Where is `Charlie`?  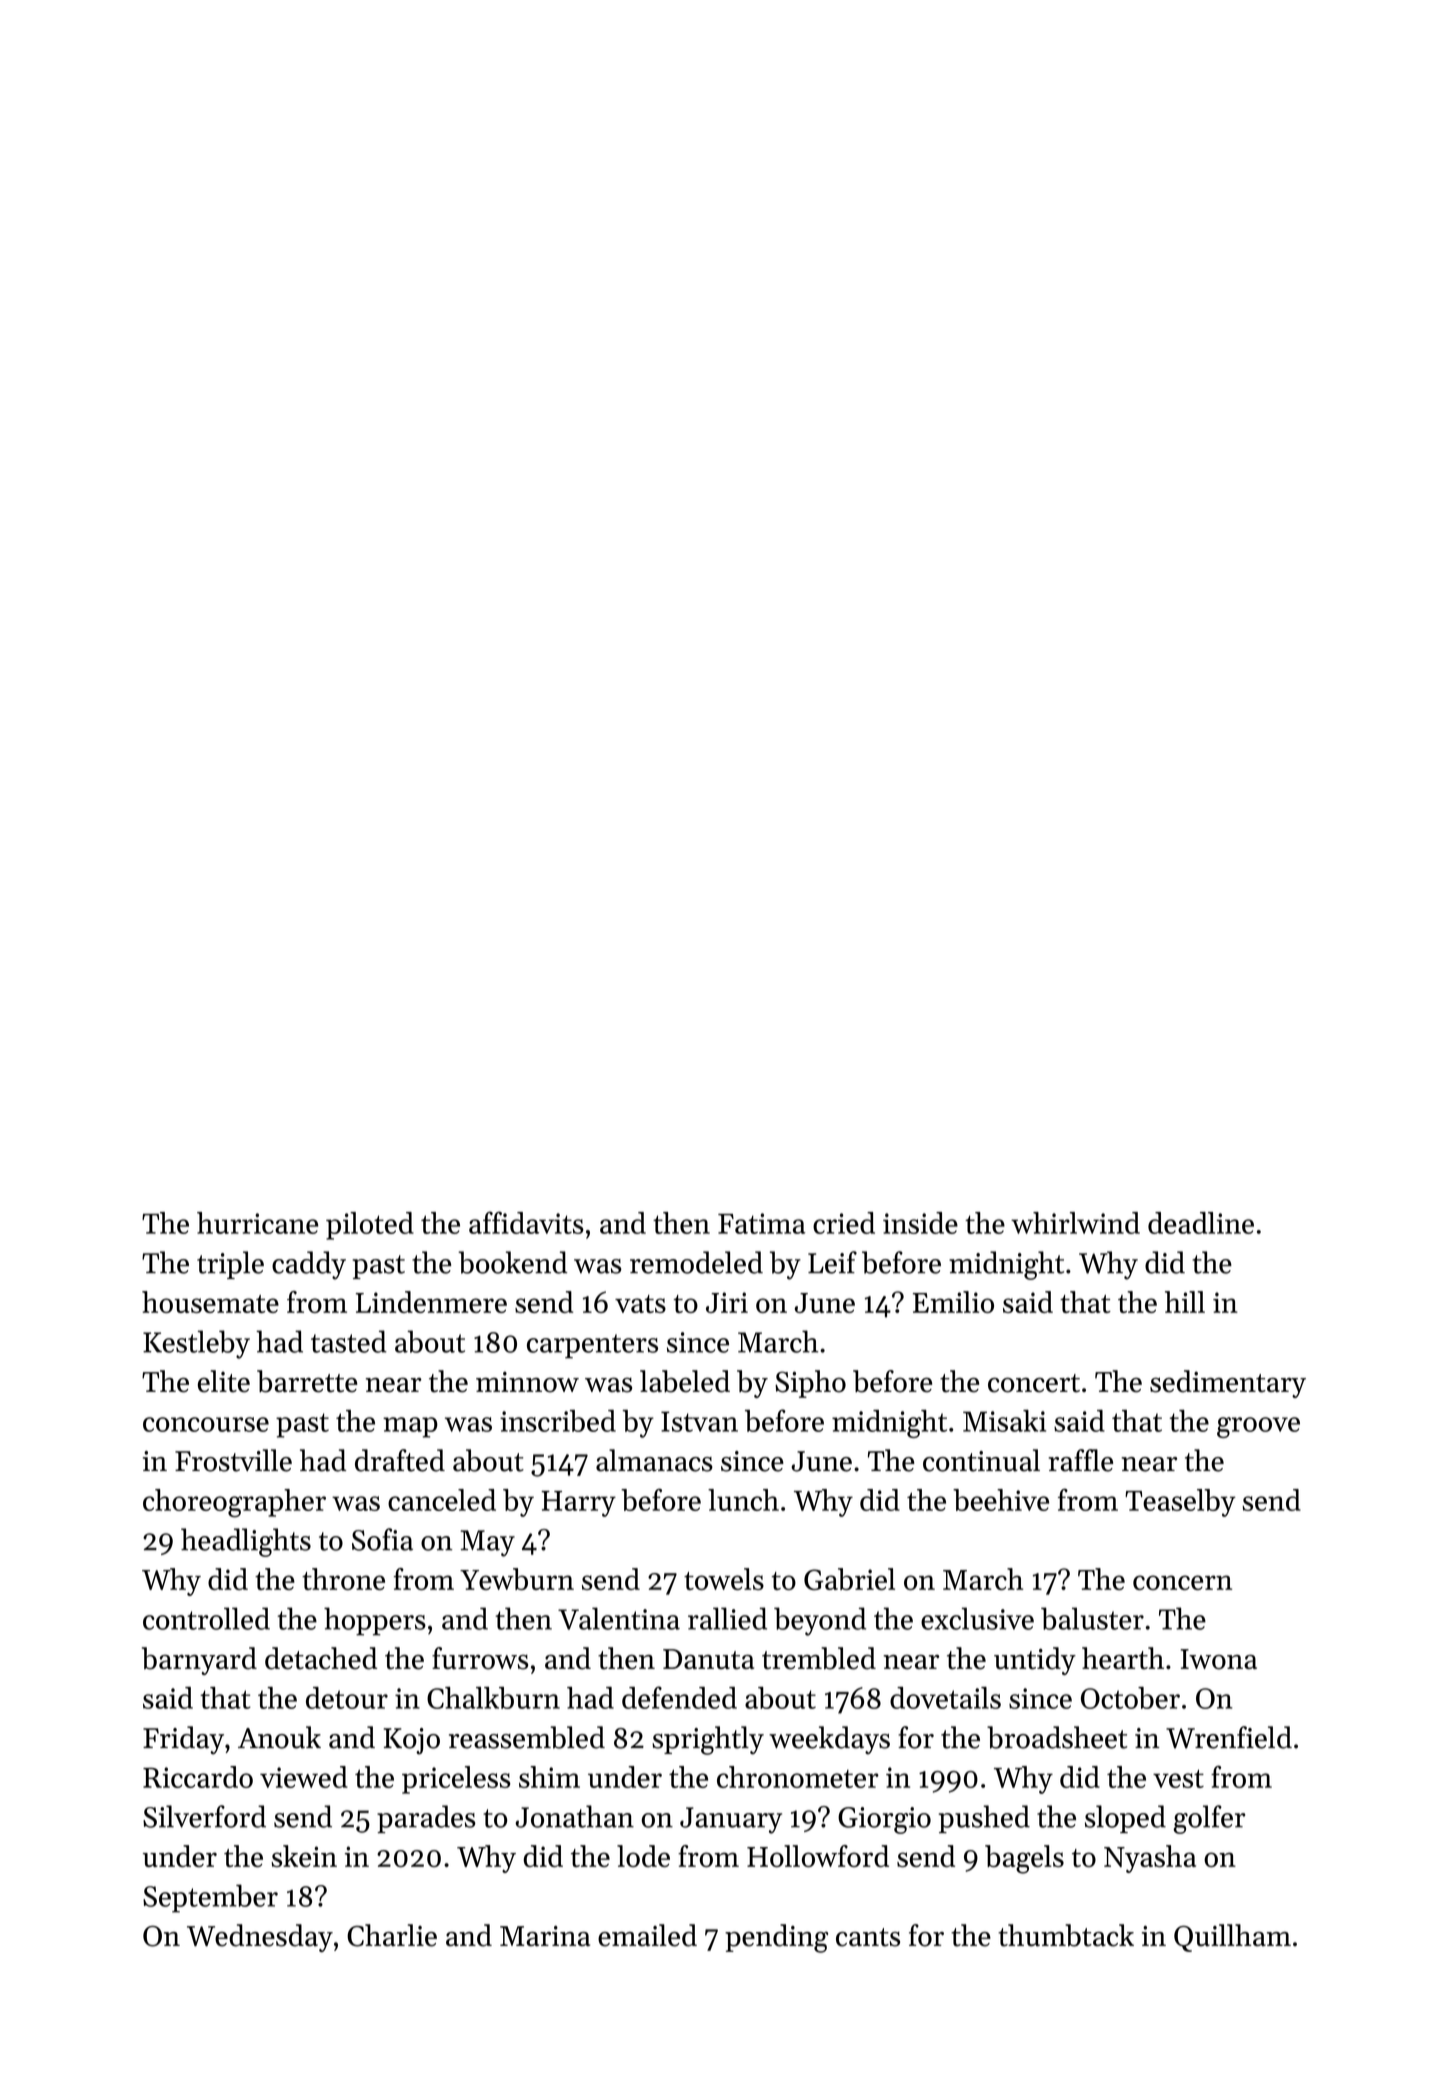 Charlie is located at coordinates (392, 1935).
